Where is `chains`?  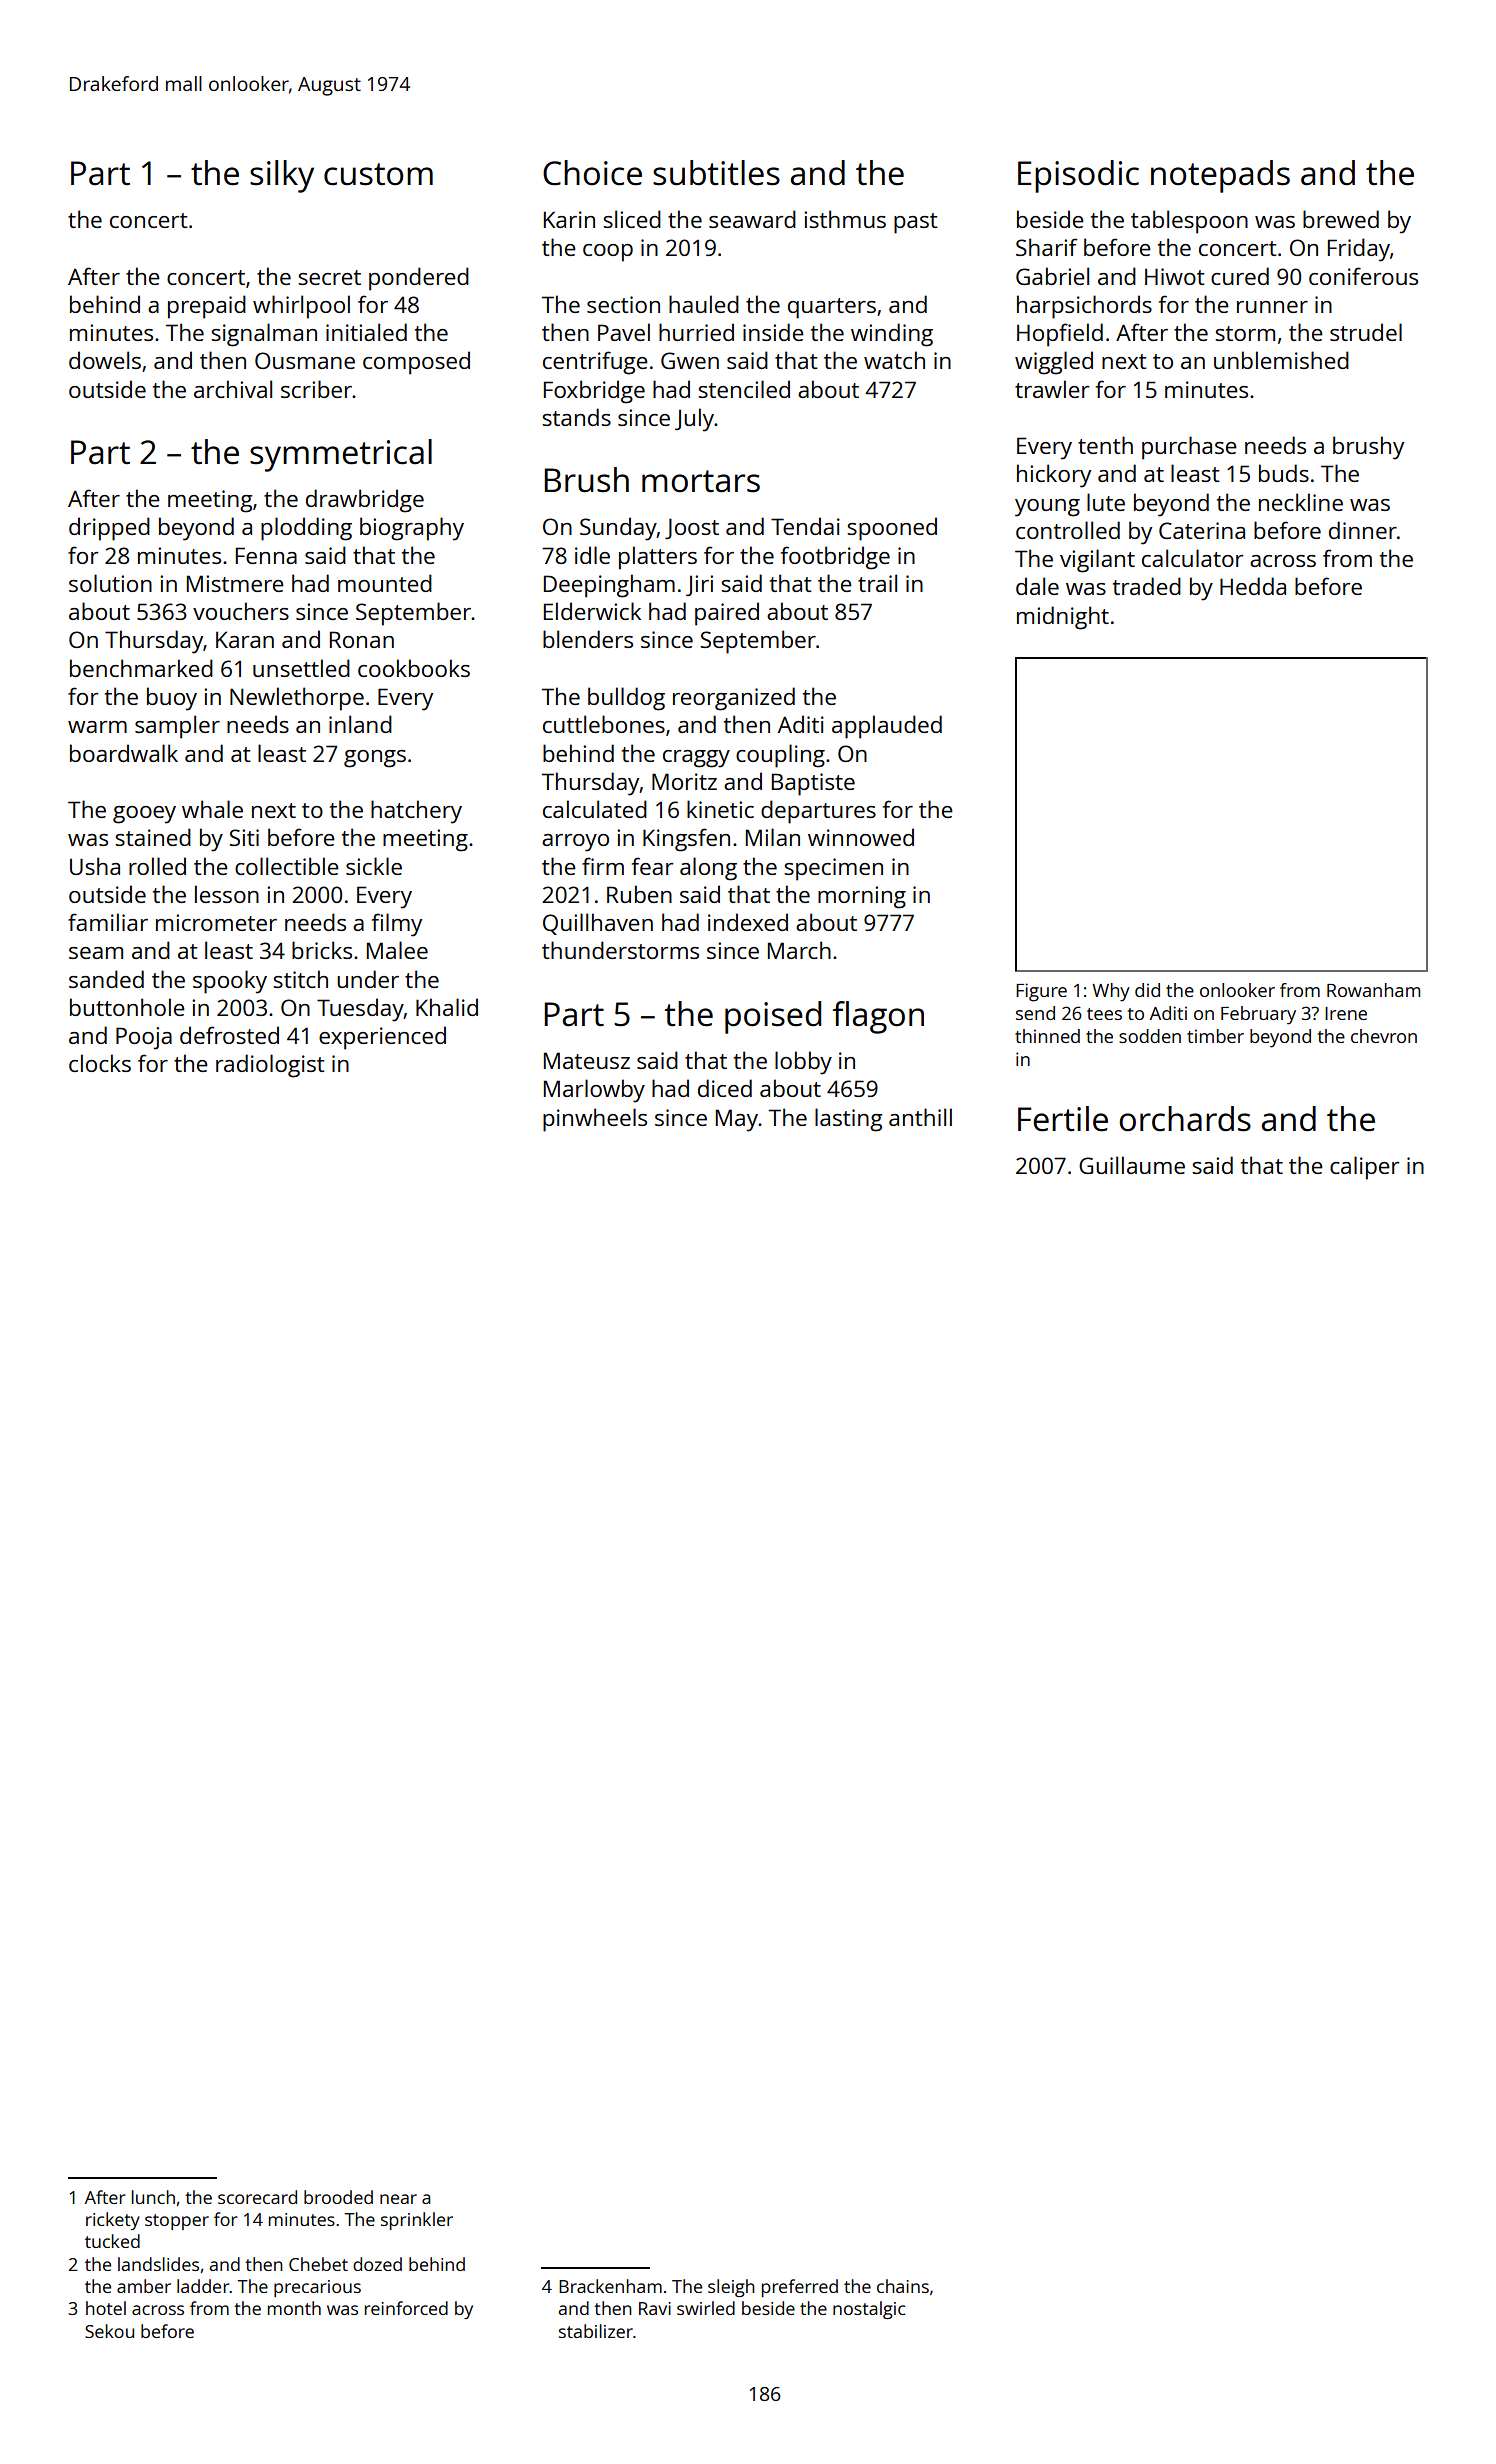 chains is located at coordinates (903, 2286).
